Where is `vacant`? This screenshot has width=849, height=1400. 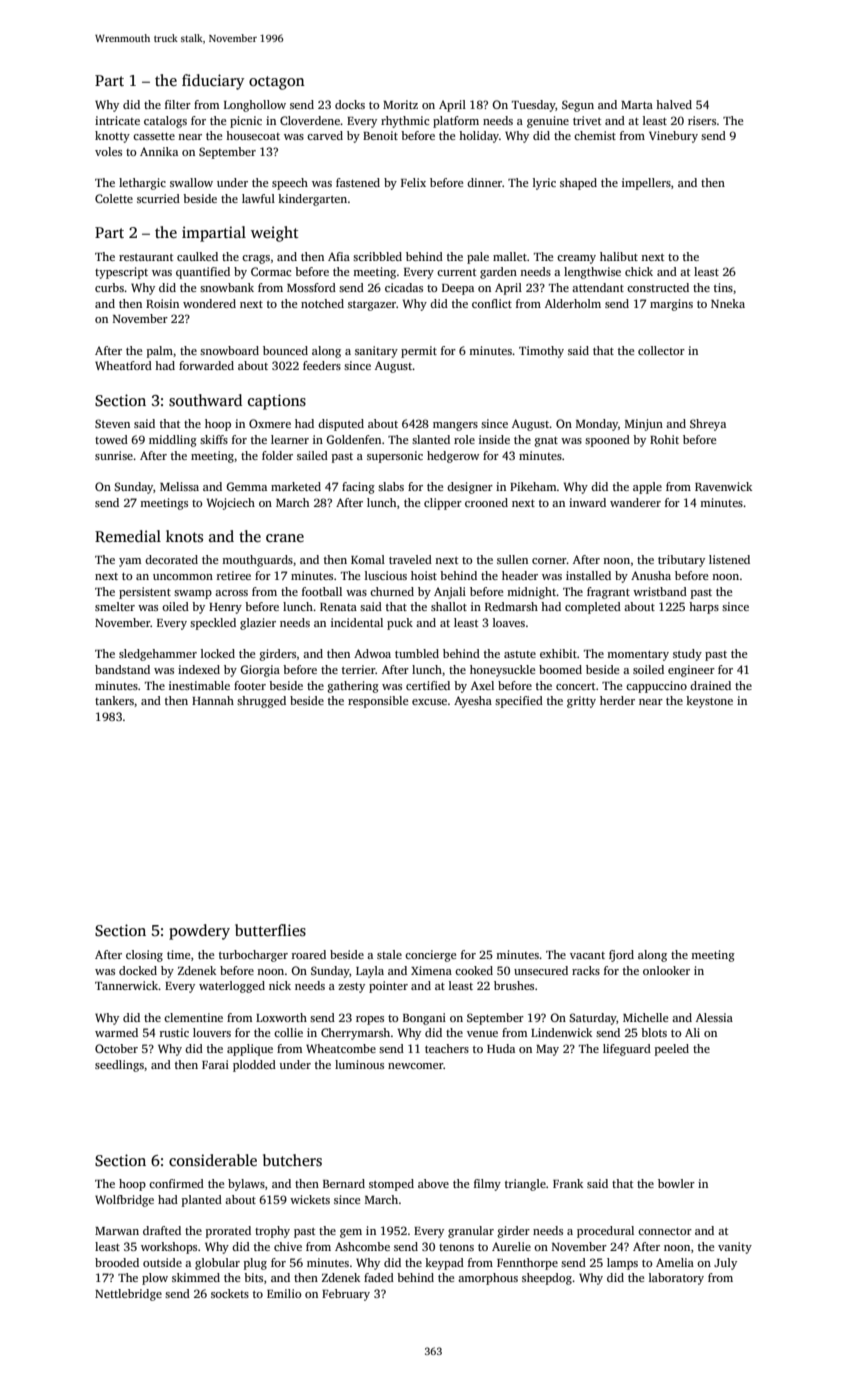
vacant is located at coordinates (587, 955).
